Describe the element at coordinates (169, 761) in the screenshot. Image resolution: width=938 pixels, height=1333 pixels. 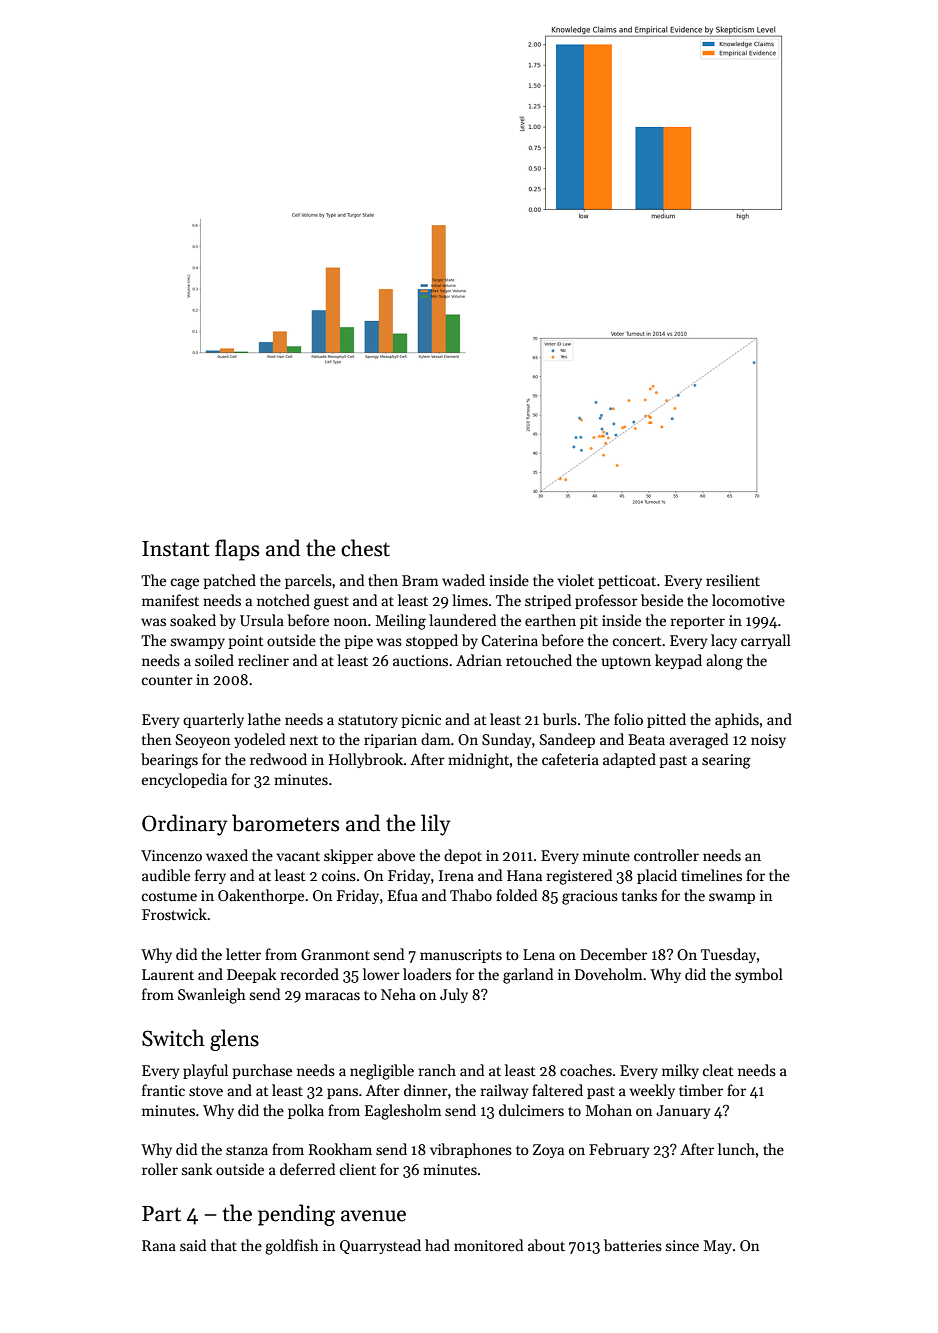
I see `bearings` at that location.
